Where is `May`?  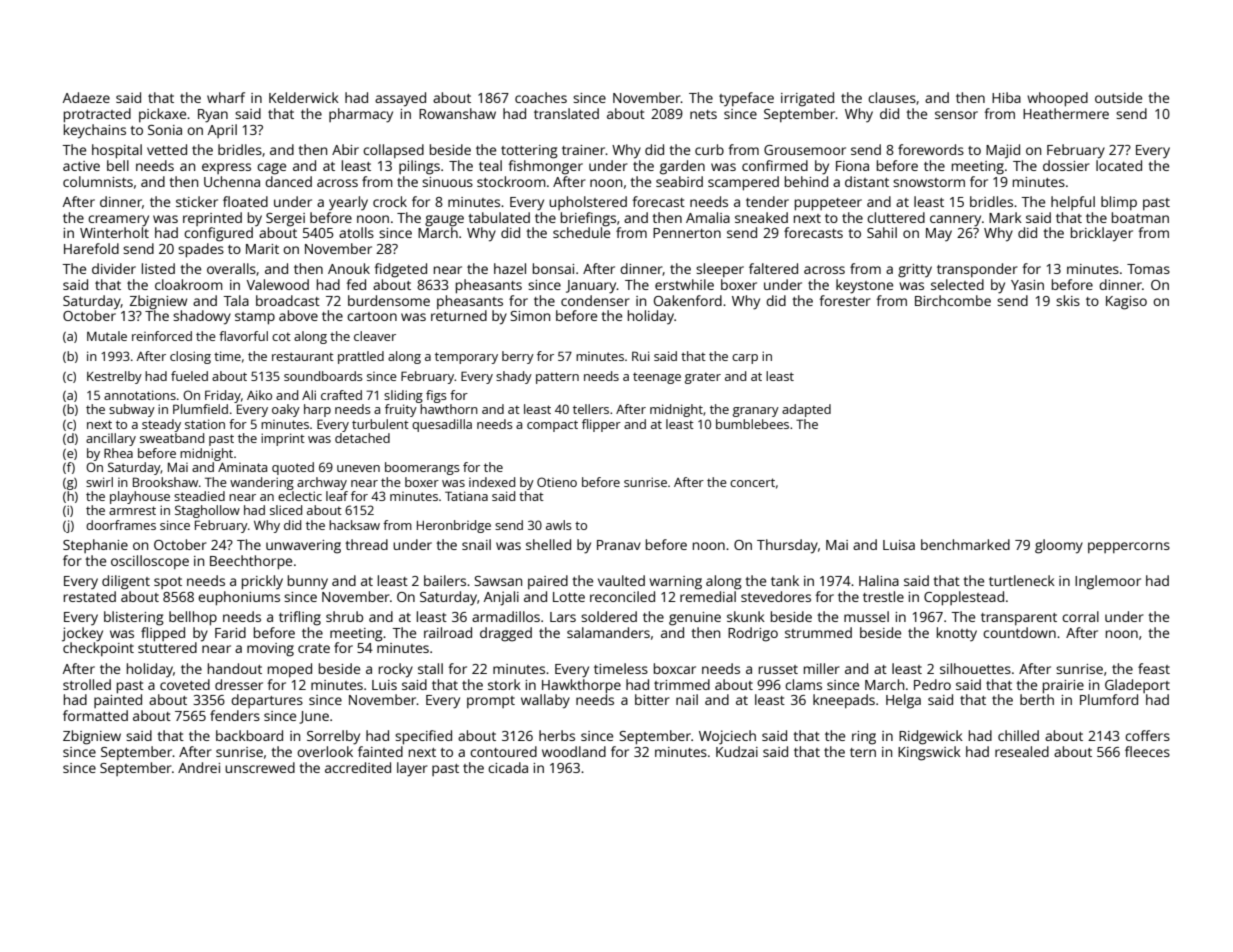
May is located at coordinates (939, 235).
